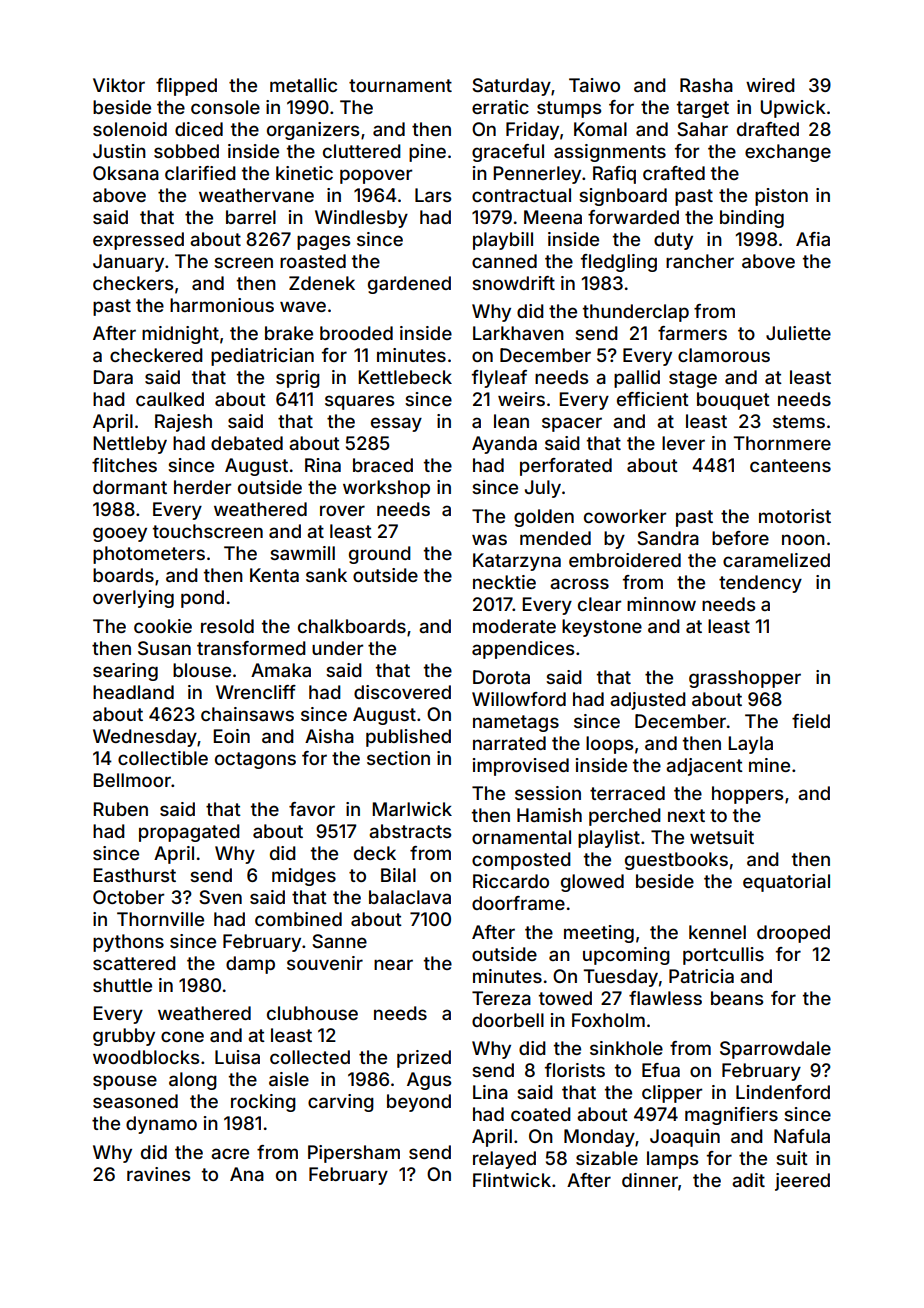  What do you see at coordinates (706, 85) in the screenshot?
I see `Rasha` at bounding box center [706, 85].
